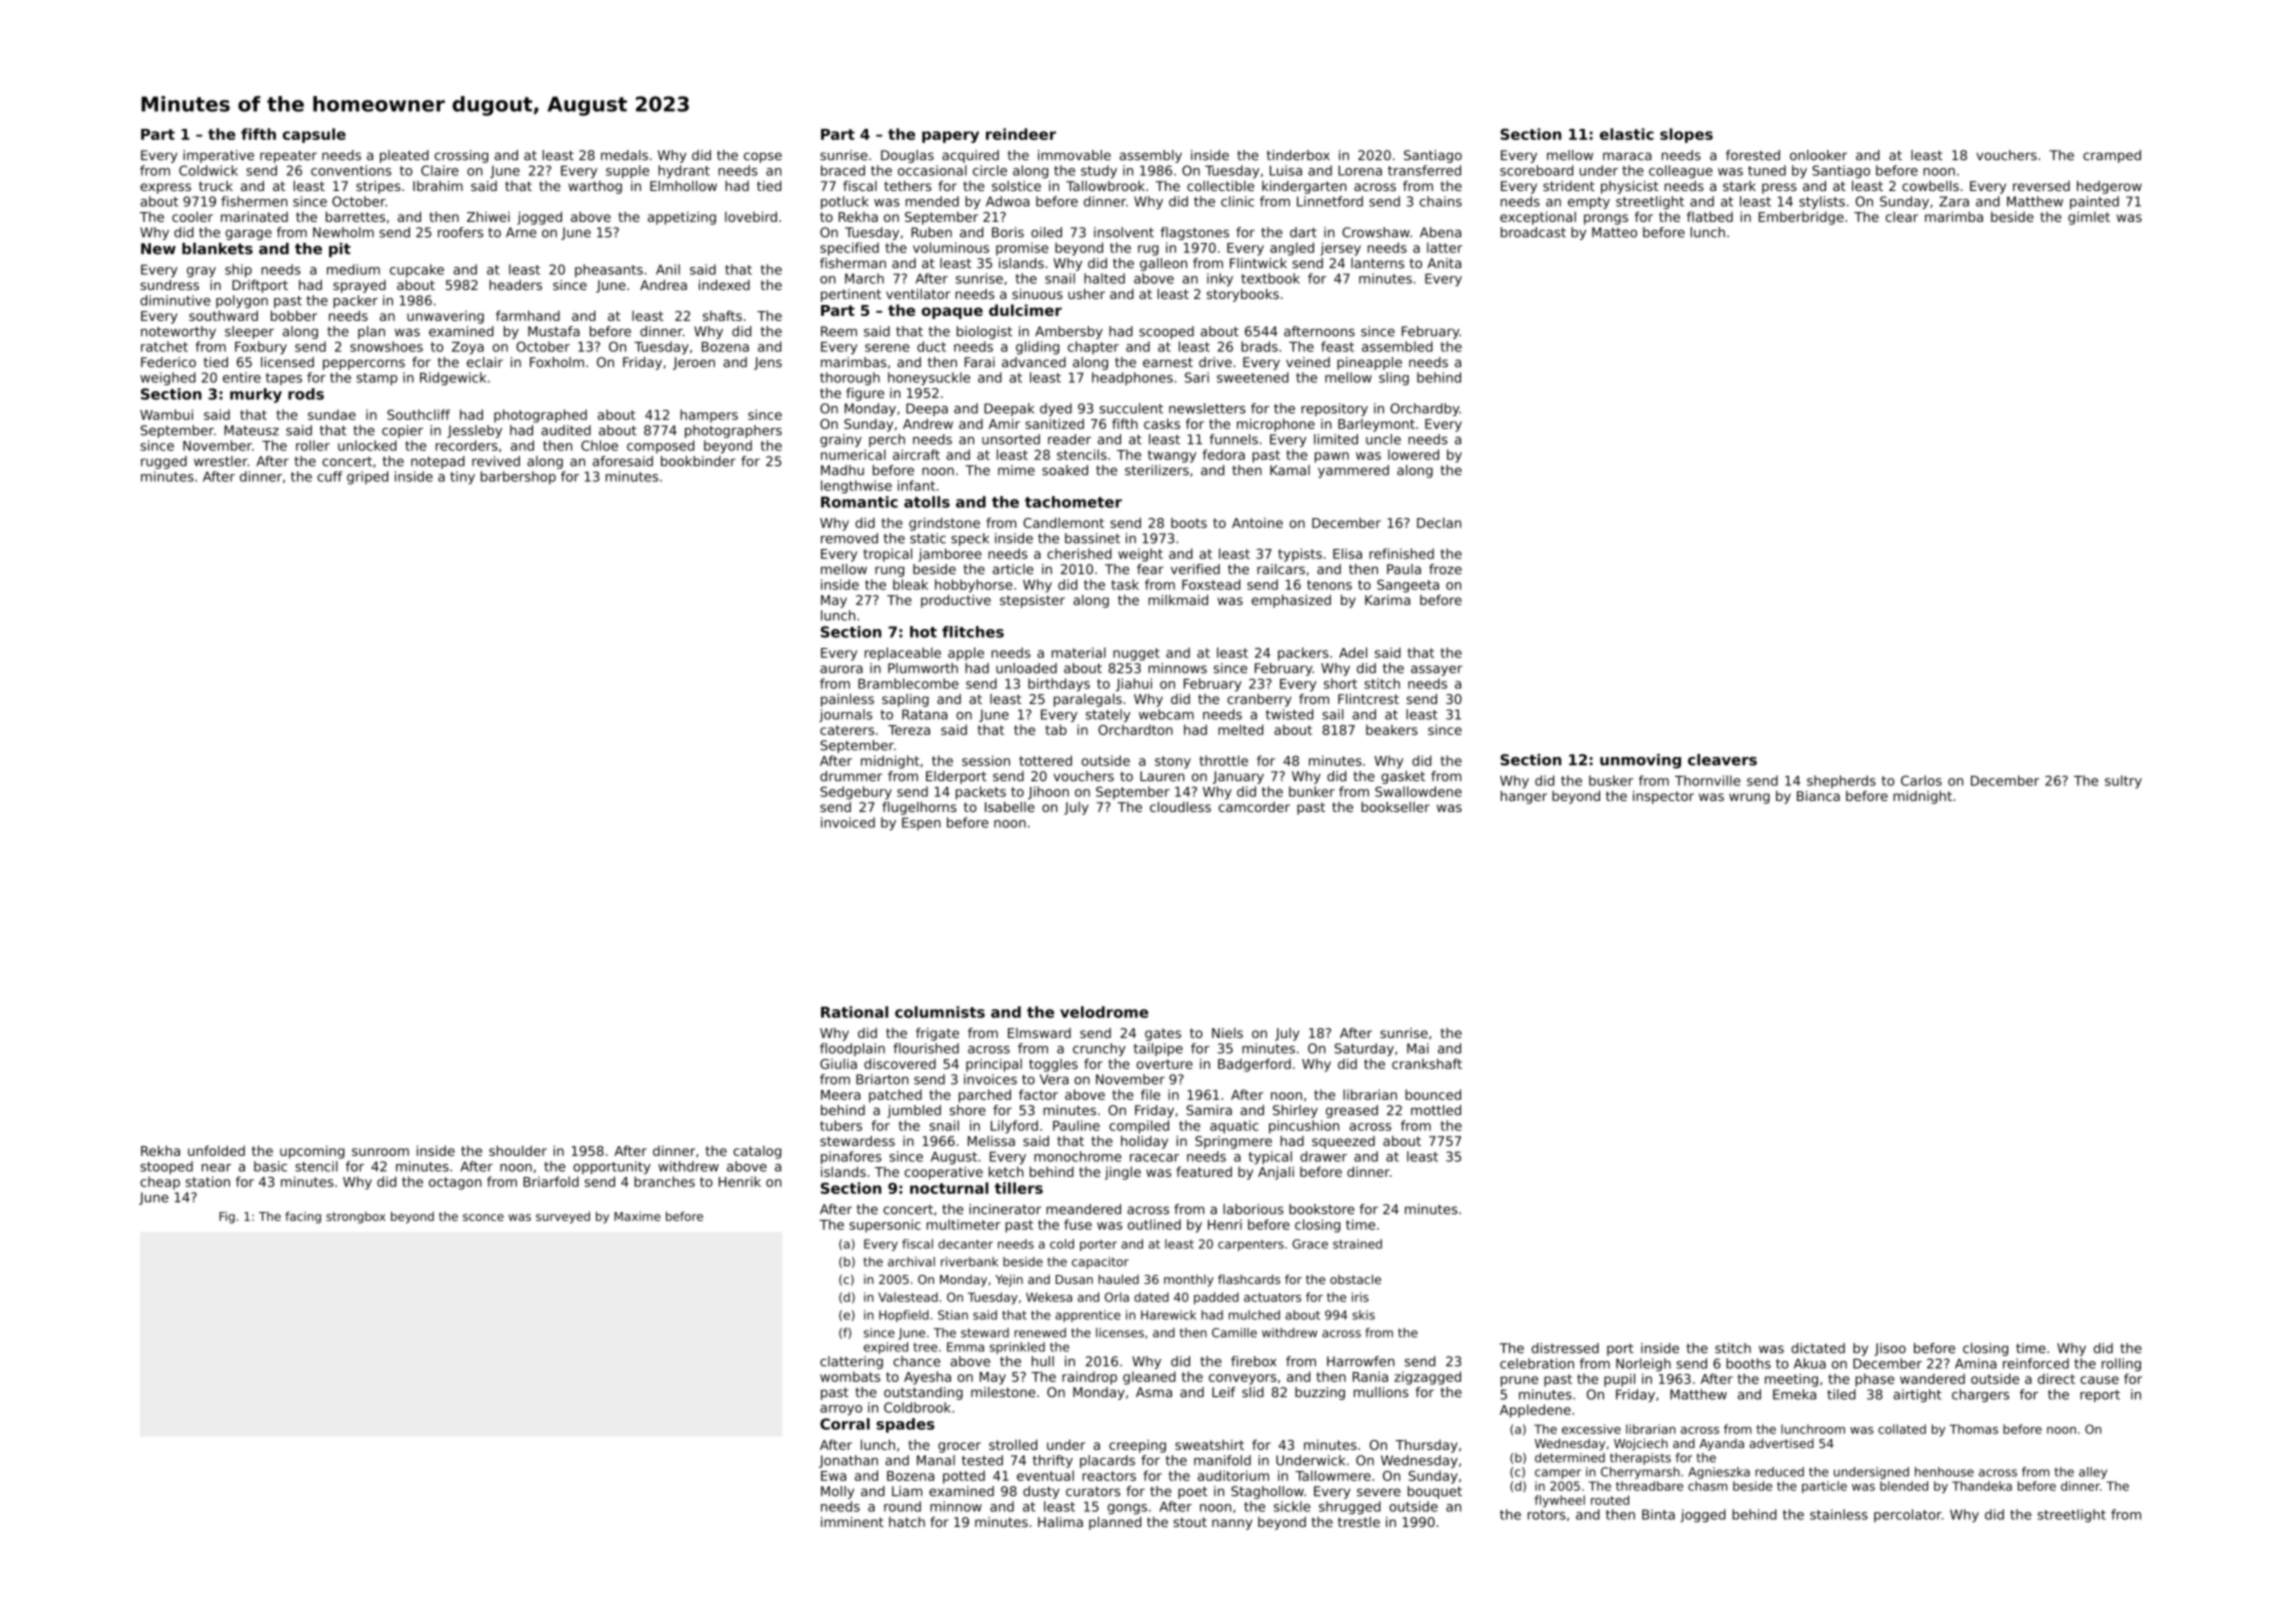 The image size is (2282, 1614). Describe the element at coordinates (2089, 218) in the screenshot. I see `gimlet` at that location.
